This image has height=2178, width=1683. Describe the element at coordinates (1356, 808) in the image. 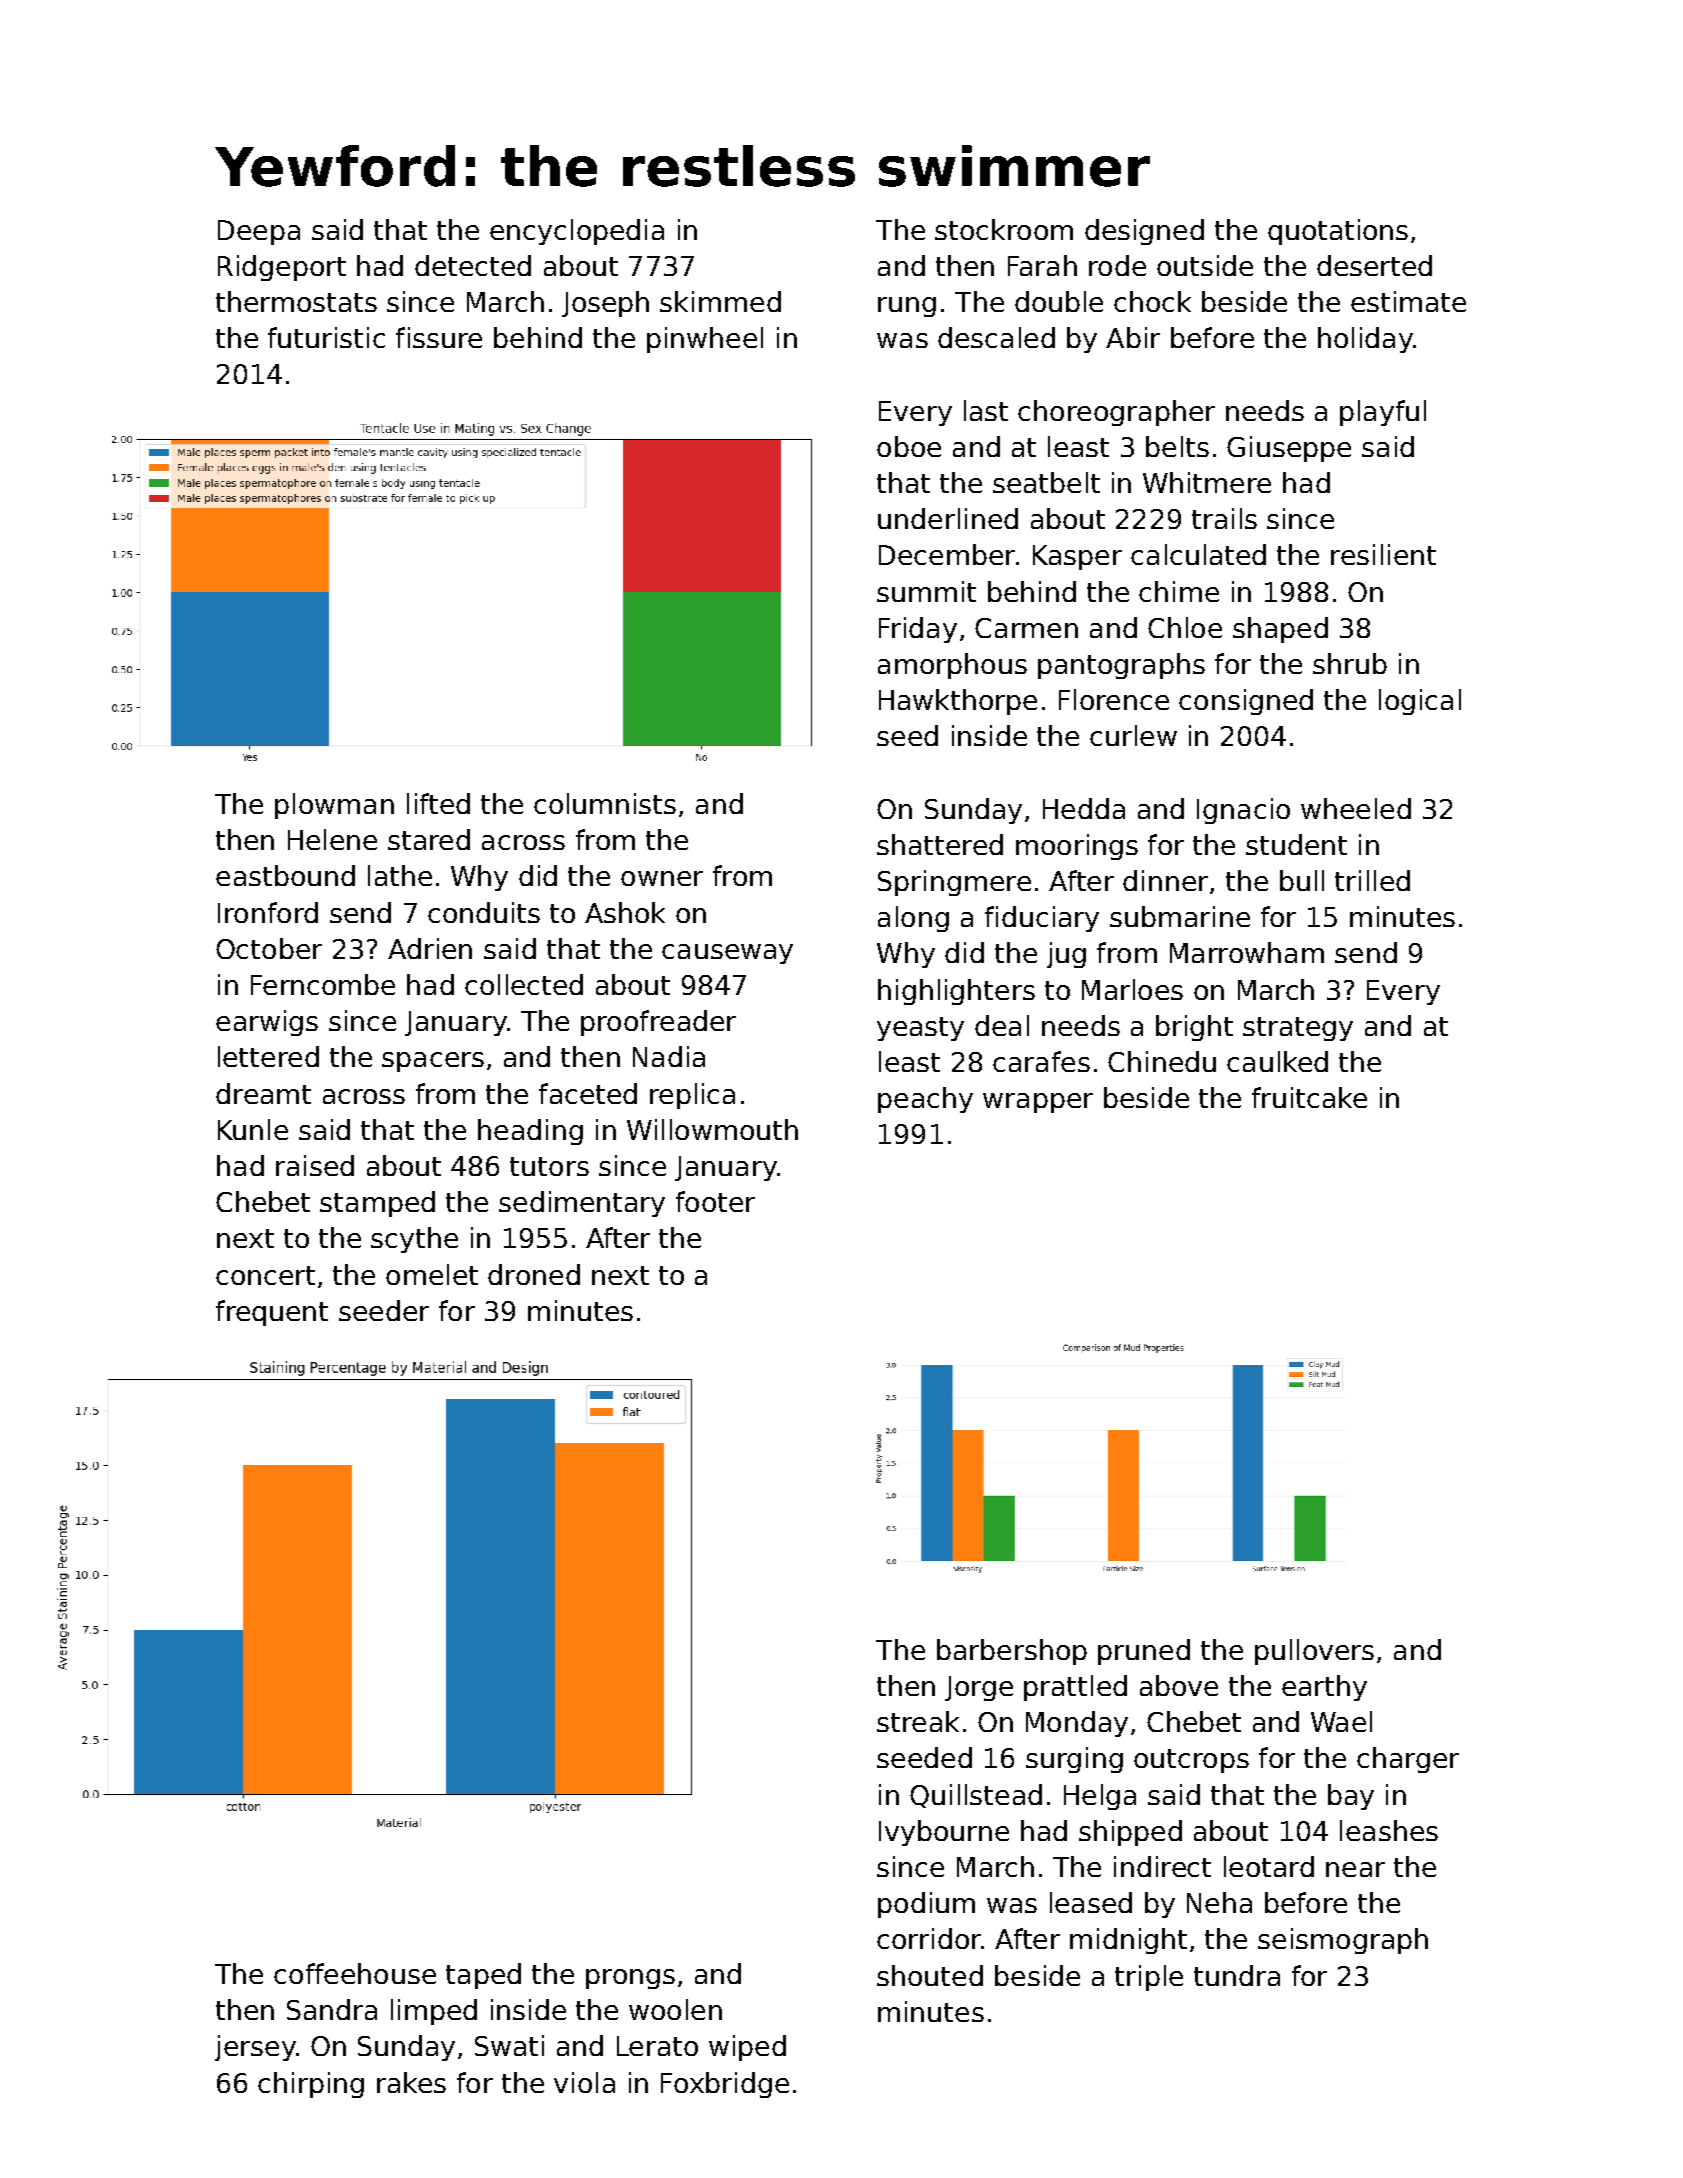

I see `wheeled` at that location.
